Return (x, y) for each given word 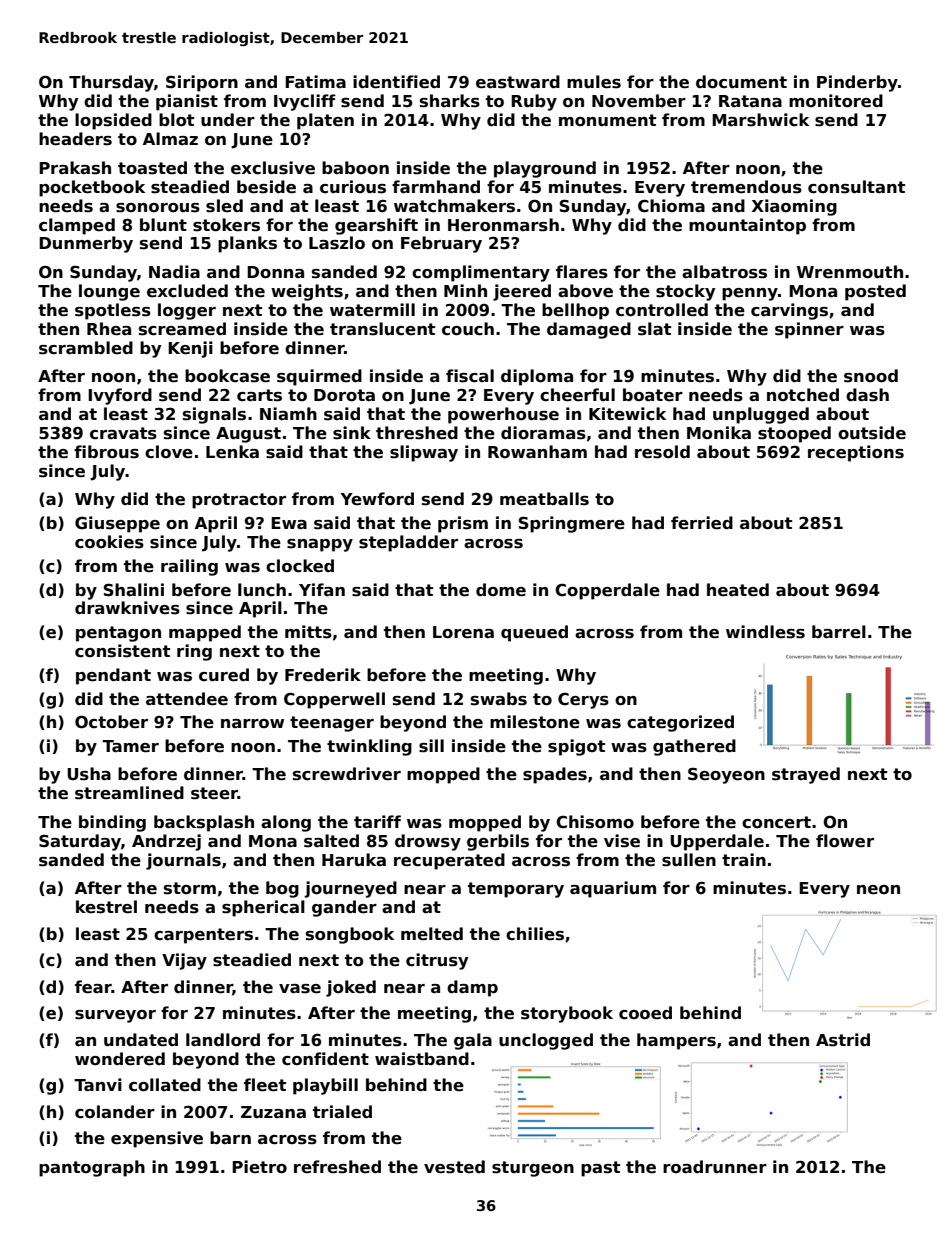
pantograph (92, 1168)
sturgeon (533, 1169)
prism (463, 524)
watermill (372, 310)
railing (189, 567)
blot (176, 120)
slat (654, 329)
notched (803, 395)
